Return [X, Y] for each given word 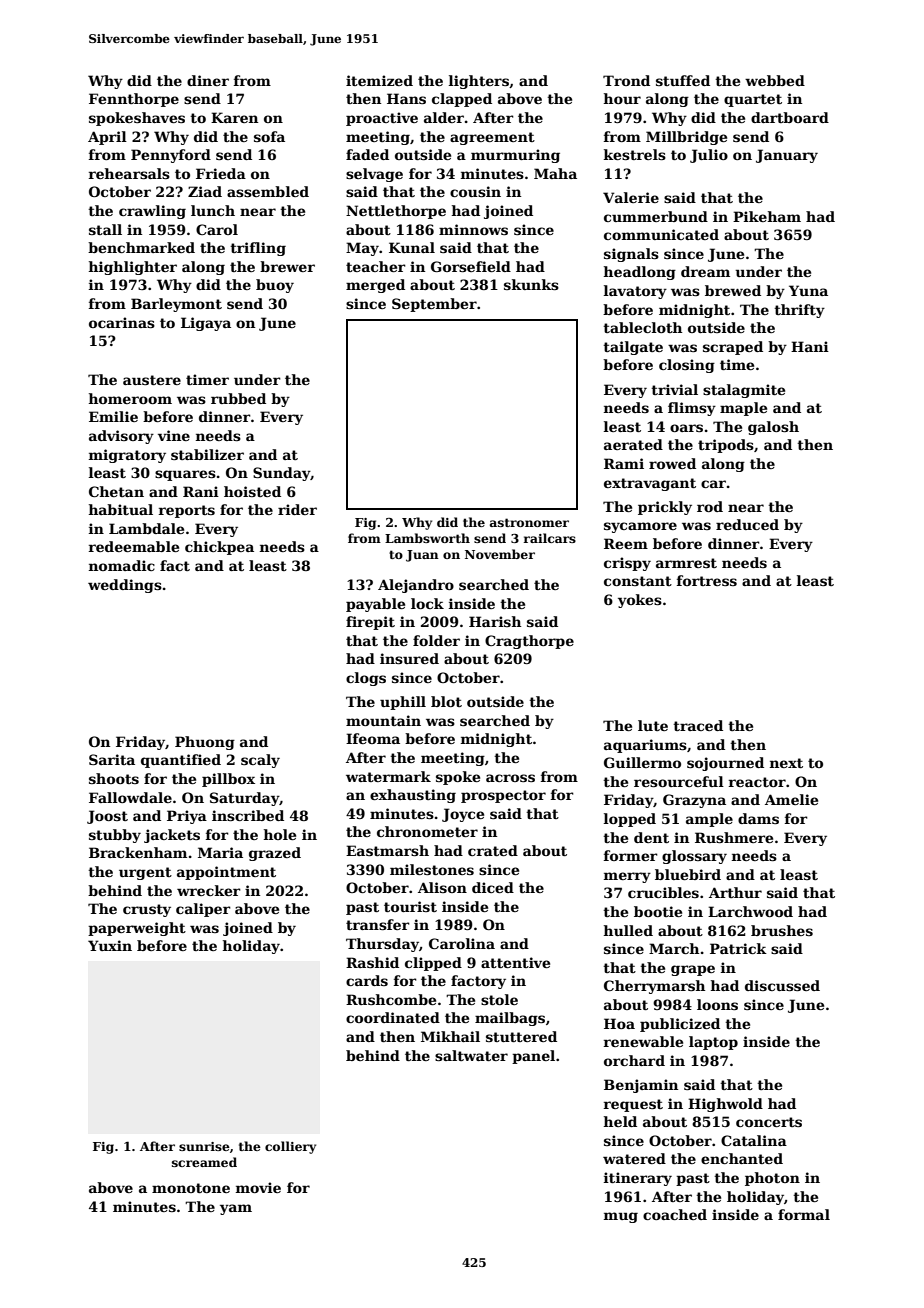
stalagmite [744, 391]
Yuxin [110, 945]
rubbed [238, 398]
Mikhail [450, 1036]
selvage [374, 175]
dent [651, 837]
